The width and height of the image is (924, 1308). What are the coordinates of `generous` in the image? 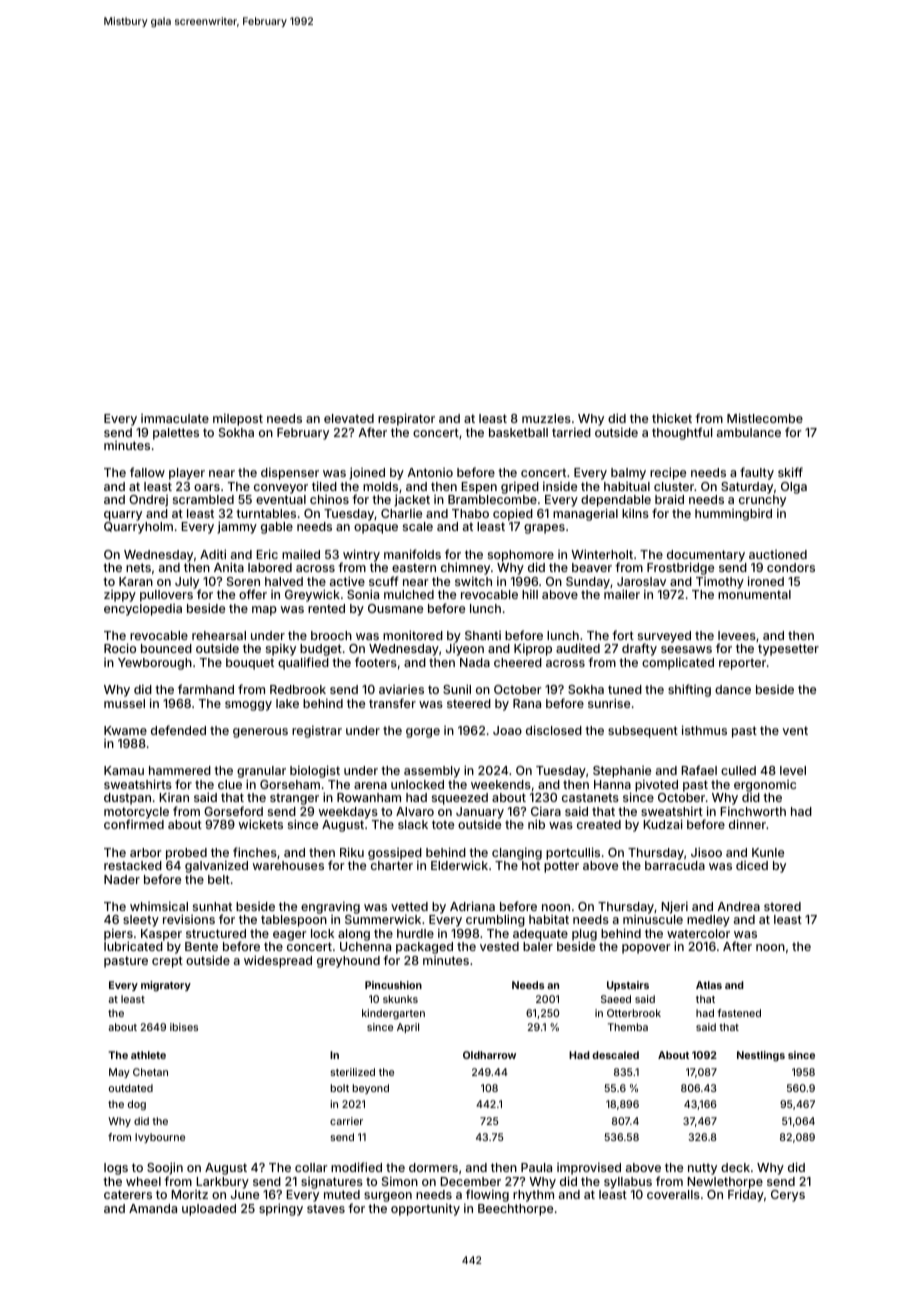 It's located at (260, 733).
